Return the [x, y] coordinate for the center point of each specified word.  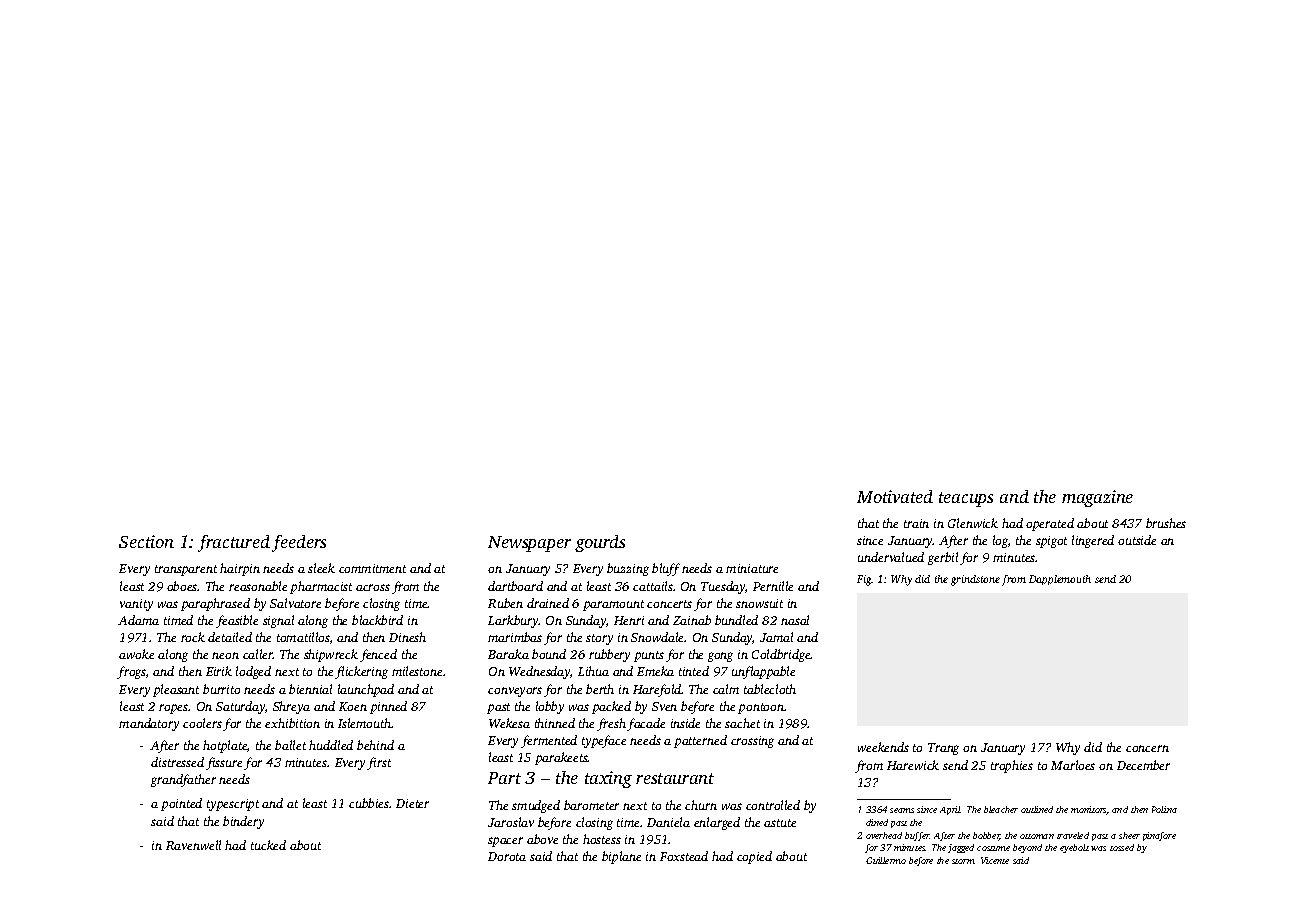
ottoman [1037, 836]
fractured [234, 543]
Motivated [895, 496]
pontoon [761, 708]
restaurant [675, 778]
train [916, 523]
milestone [417, 671]
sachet [742, 723]
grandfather [183, 780]
